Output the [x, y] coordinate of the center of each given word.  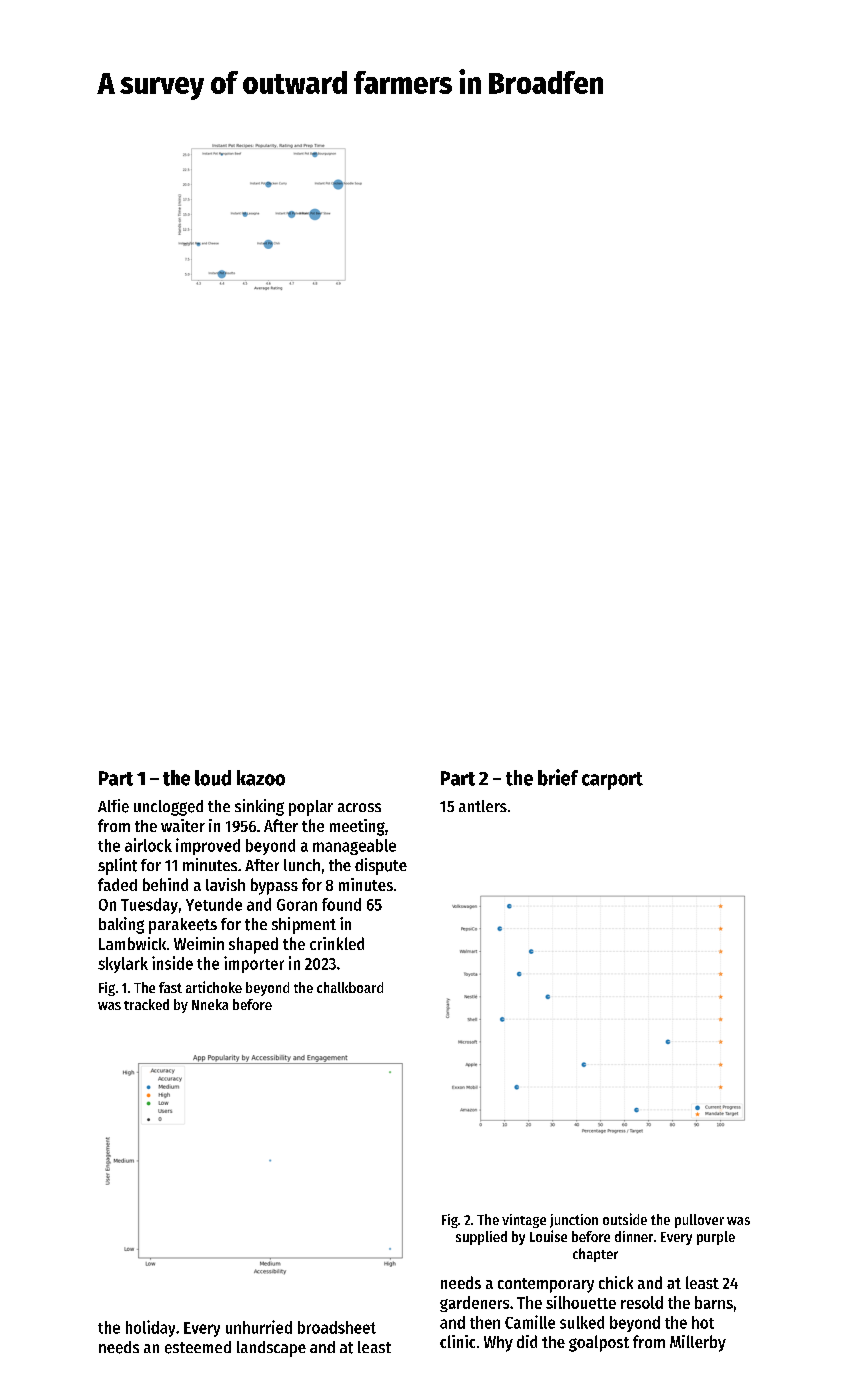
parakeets [183, 926]
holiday [150, 1328]
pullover [699, 1221]
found [341, 904]
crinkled [337, 943]
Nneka [210, 1004]
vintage [524, 1221]
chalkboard [350, 987]
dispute [381, 866]
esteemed [198, 1347]
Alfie [113, 806]
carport [612, 781]
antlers [483, 806]
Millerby [698, 1343]
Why [498, 1344]
